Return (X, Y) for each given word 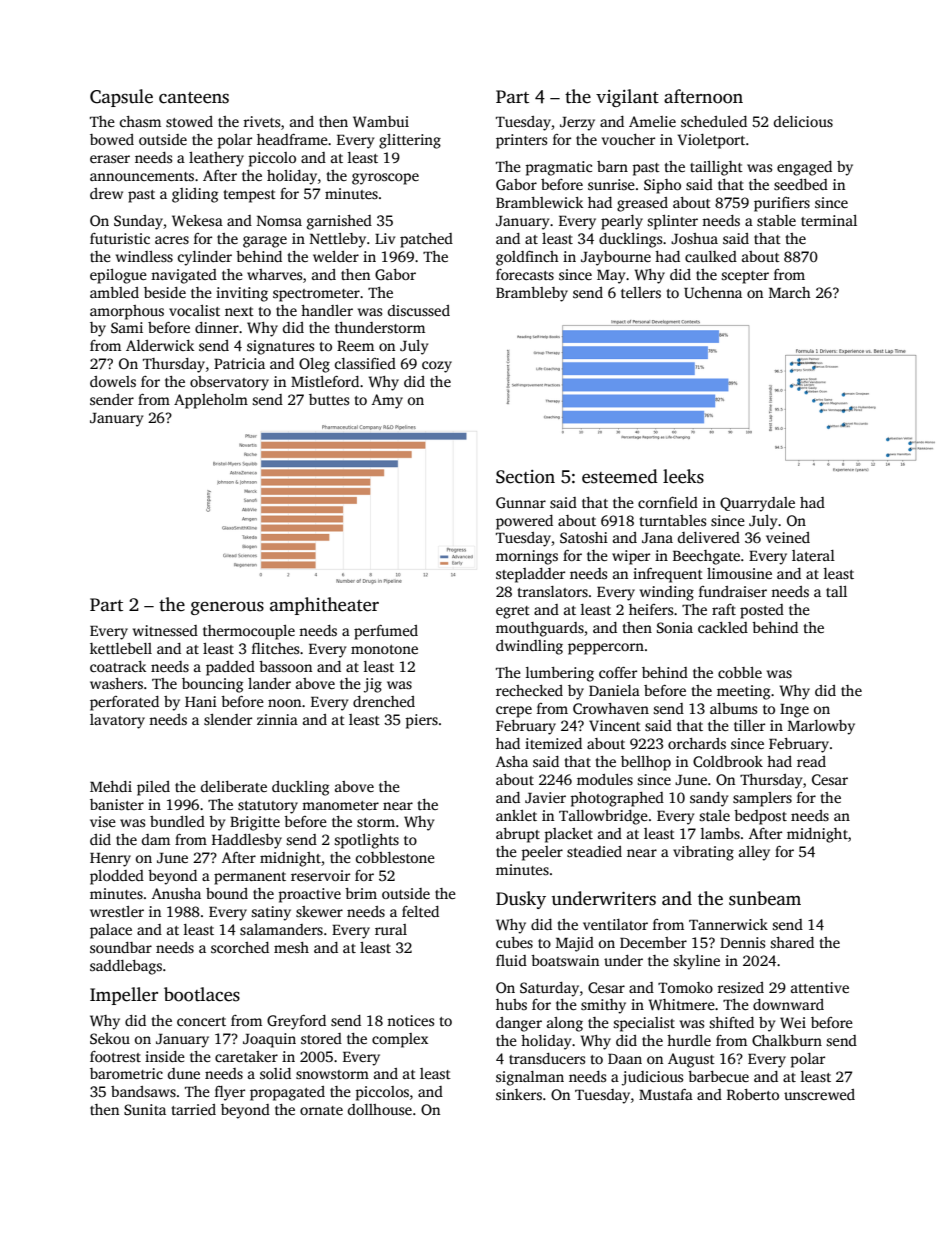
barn (612, 166)
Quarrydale (757, 504)
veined (788, 537)
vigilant (627, 98)
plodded (117, 877)
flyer (230, 1093)
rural (391, 929)
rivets (261, 121)
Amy (387, 401)
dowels (113, 381)
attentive (820, 987)
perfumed (386, 632)
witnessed (165, 630)
